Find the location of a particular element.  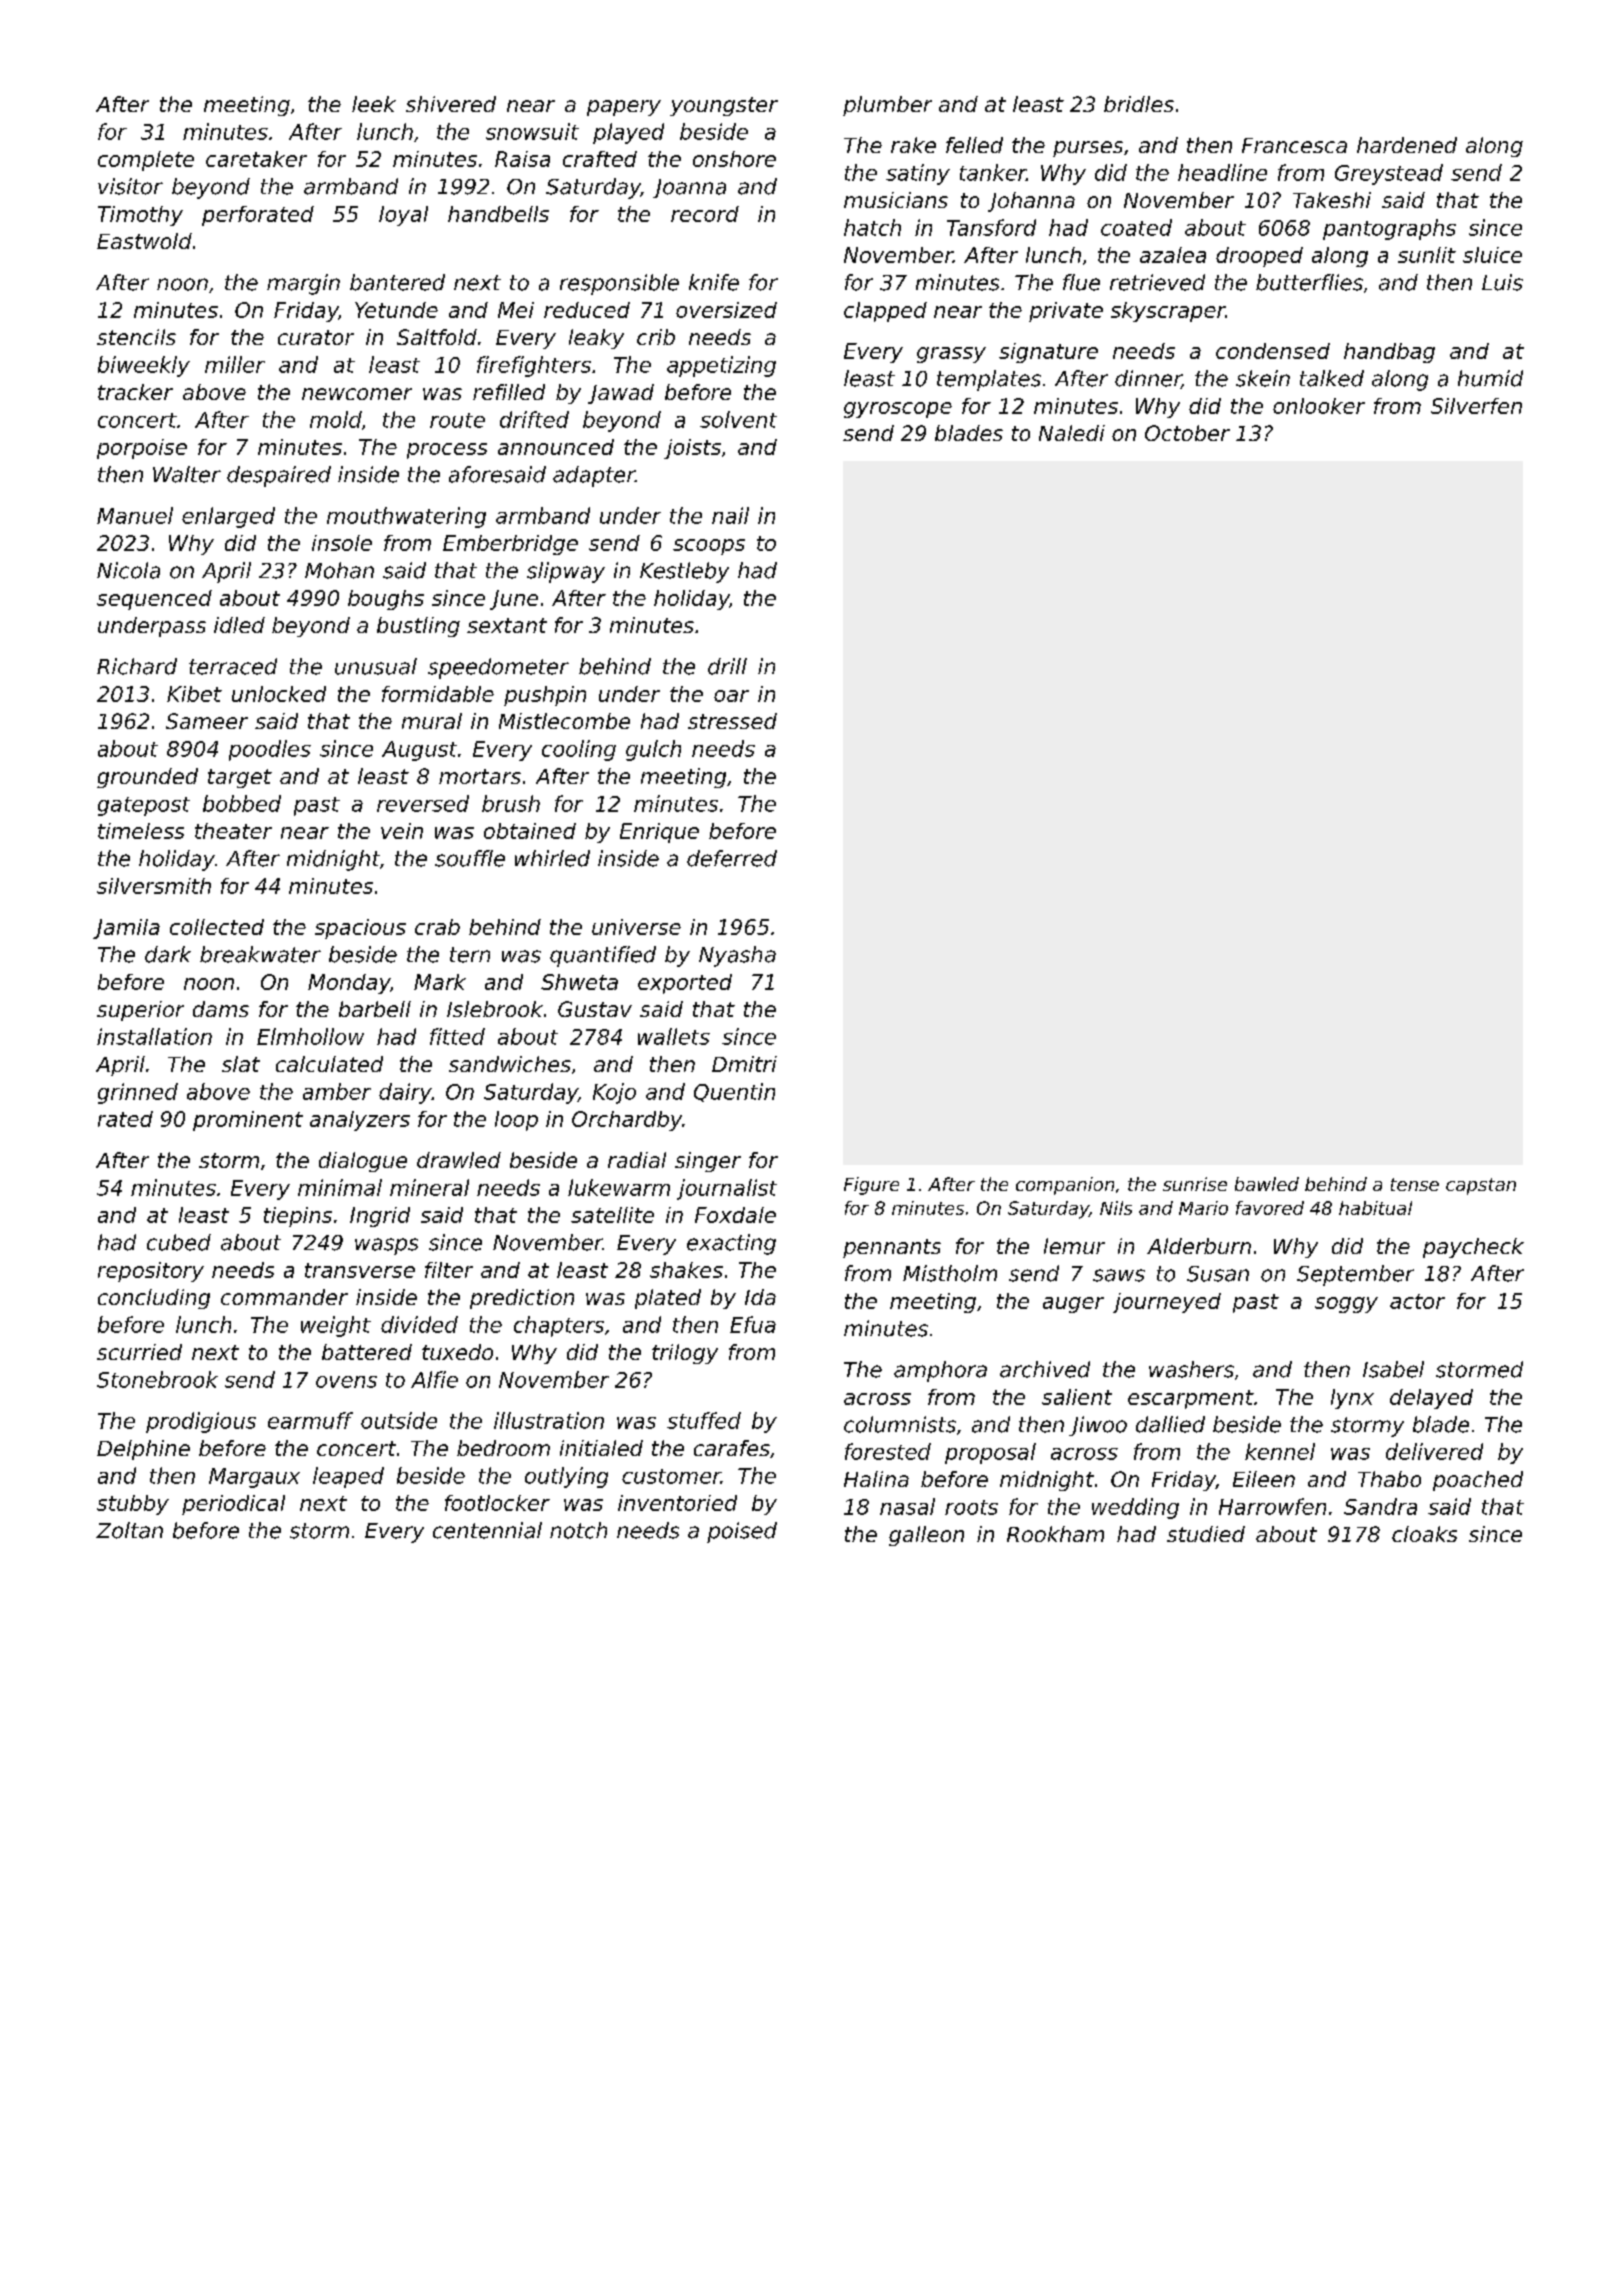

bantered is located at coordinates (397, 282).
